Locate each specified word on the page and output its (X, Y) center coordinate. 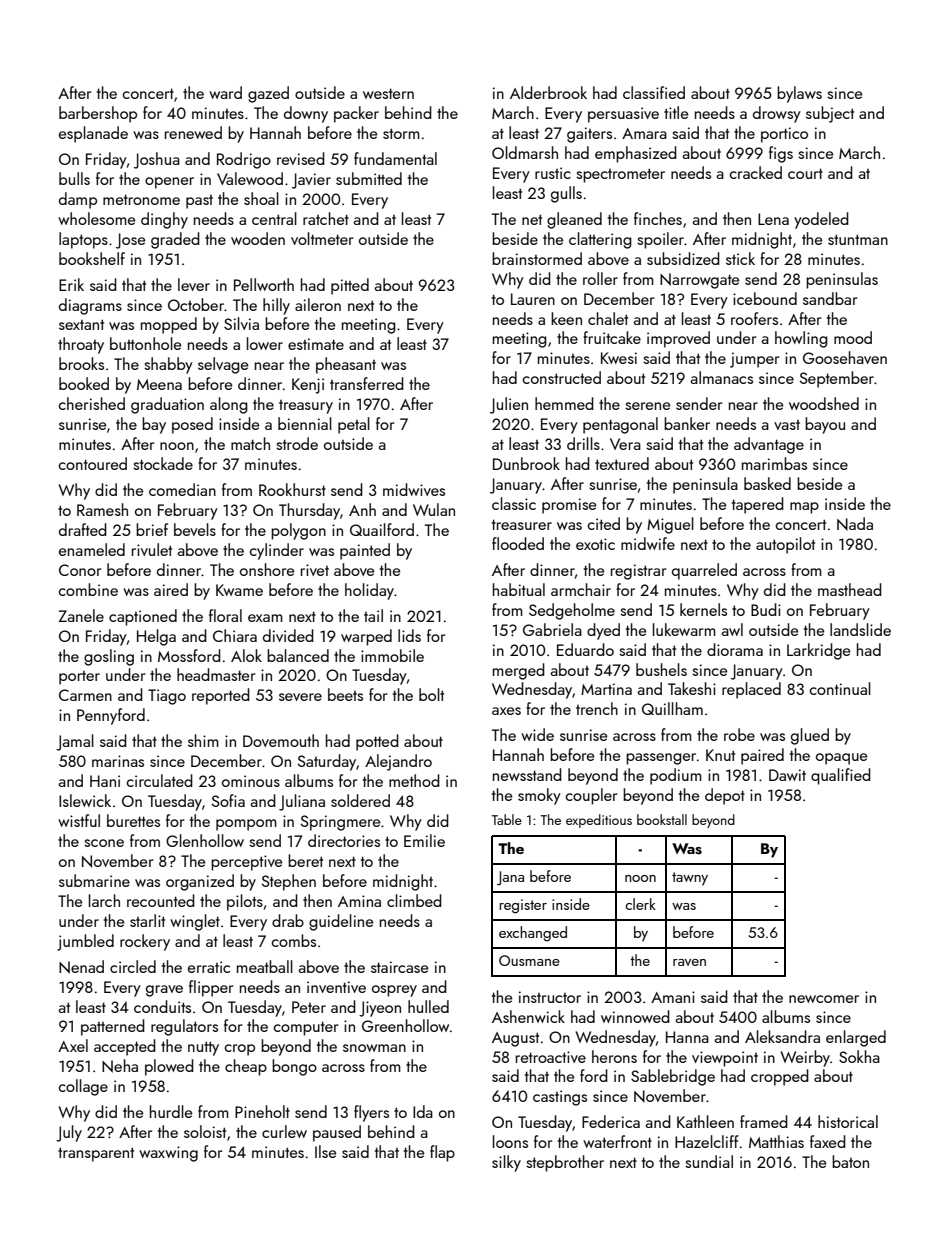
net (532, 219)
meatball (265, 966)
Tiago (167, 697)
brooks (81, 363)
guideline (341, 922)
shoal (261, 198)
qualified (841, 776)
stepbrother (565, 1163)
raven (689, 962)
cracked (755, 172)
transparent (96, 1154)
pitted (350, 286)
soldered (360, 800)
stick (740, 258)
